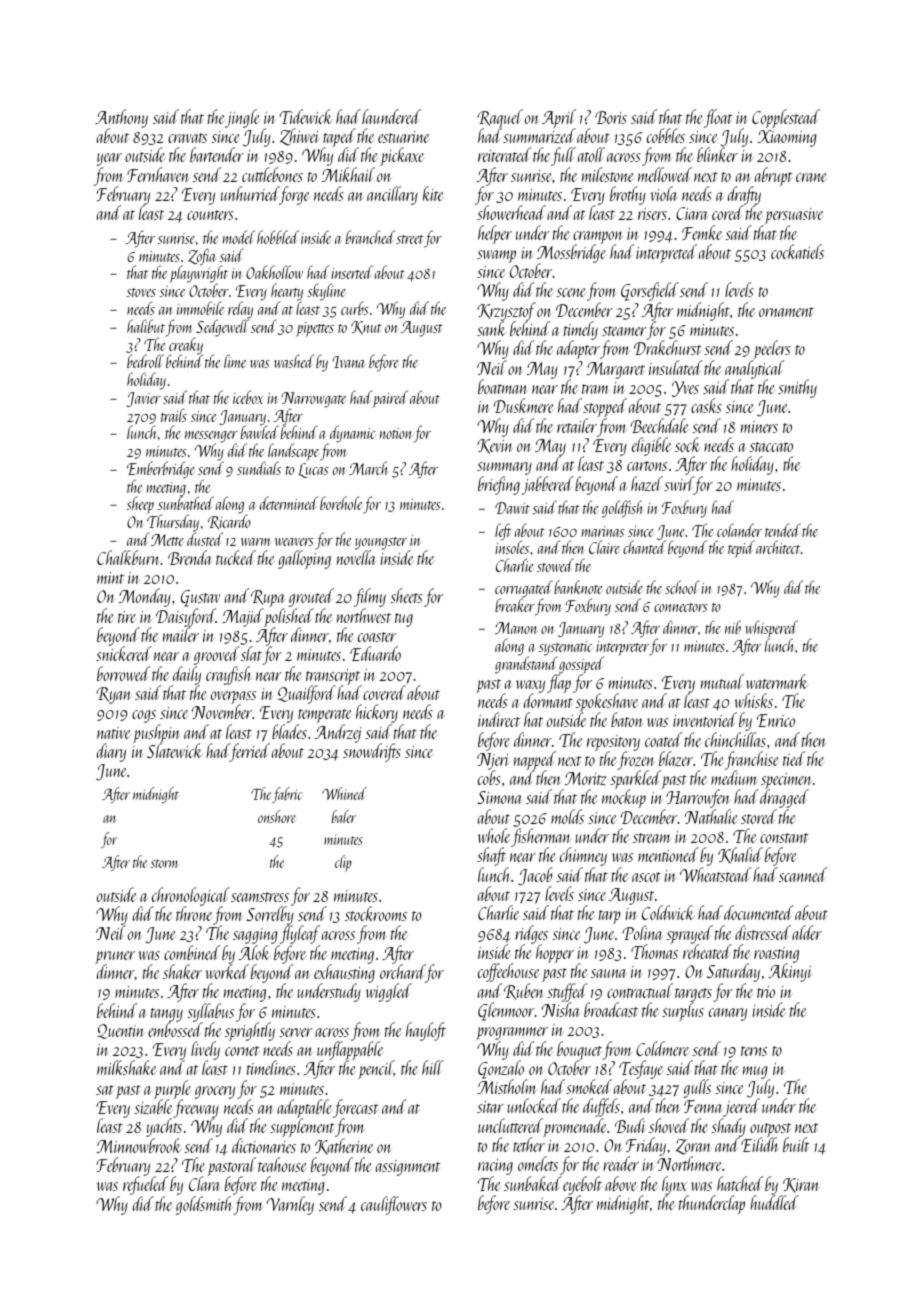 This screenshot has width=924, height=1308. What do you see at coordinates (287, 292) in the screenshot?
I see `hearty` at bounding box center [287, 292].
